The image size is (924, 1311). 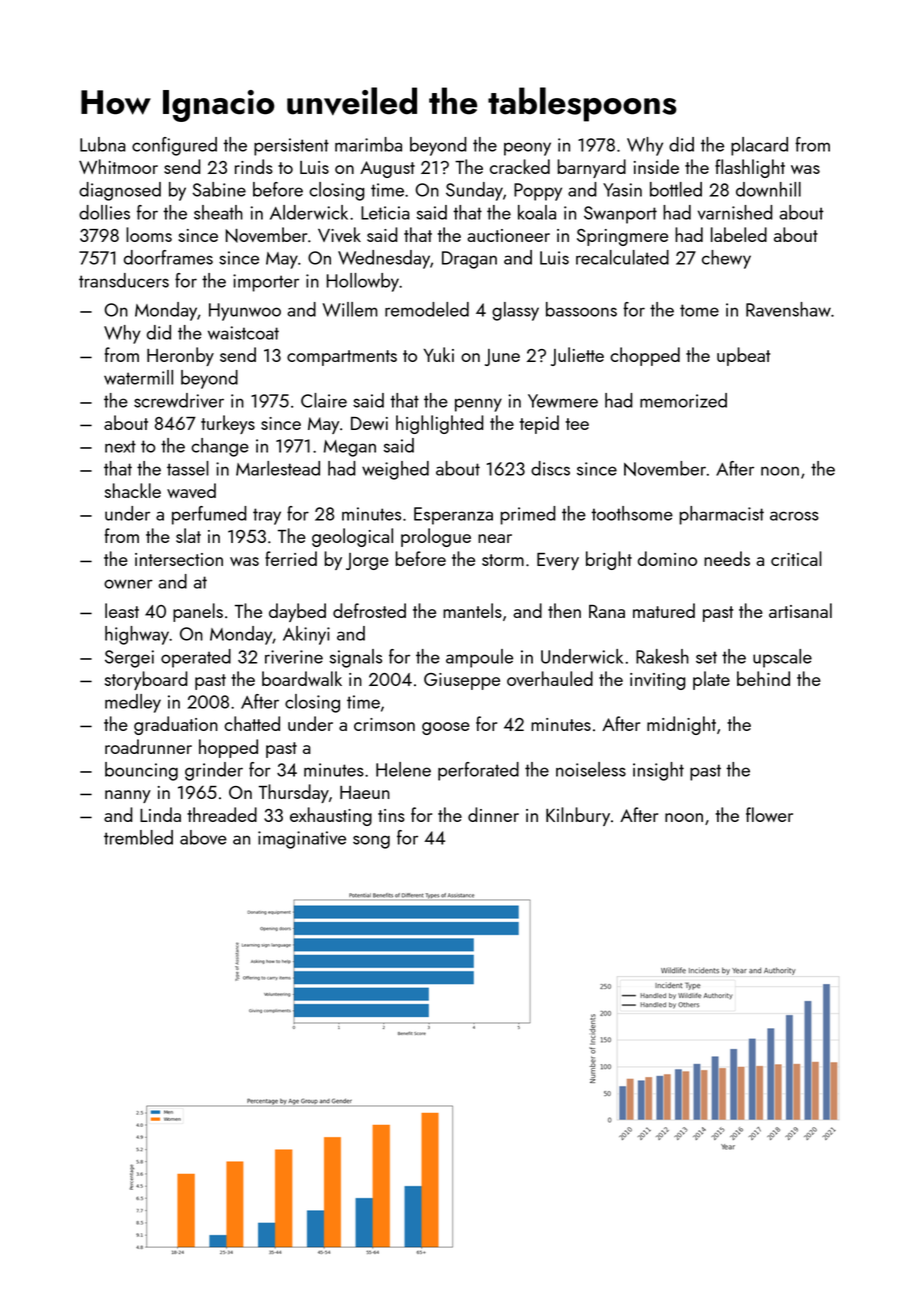 What do you see at coordinates (369, 610) in the document?
I see `defrosted` at bounding box center [369, 610].
